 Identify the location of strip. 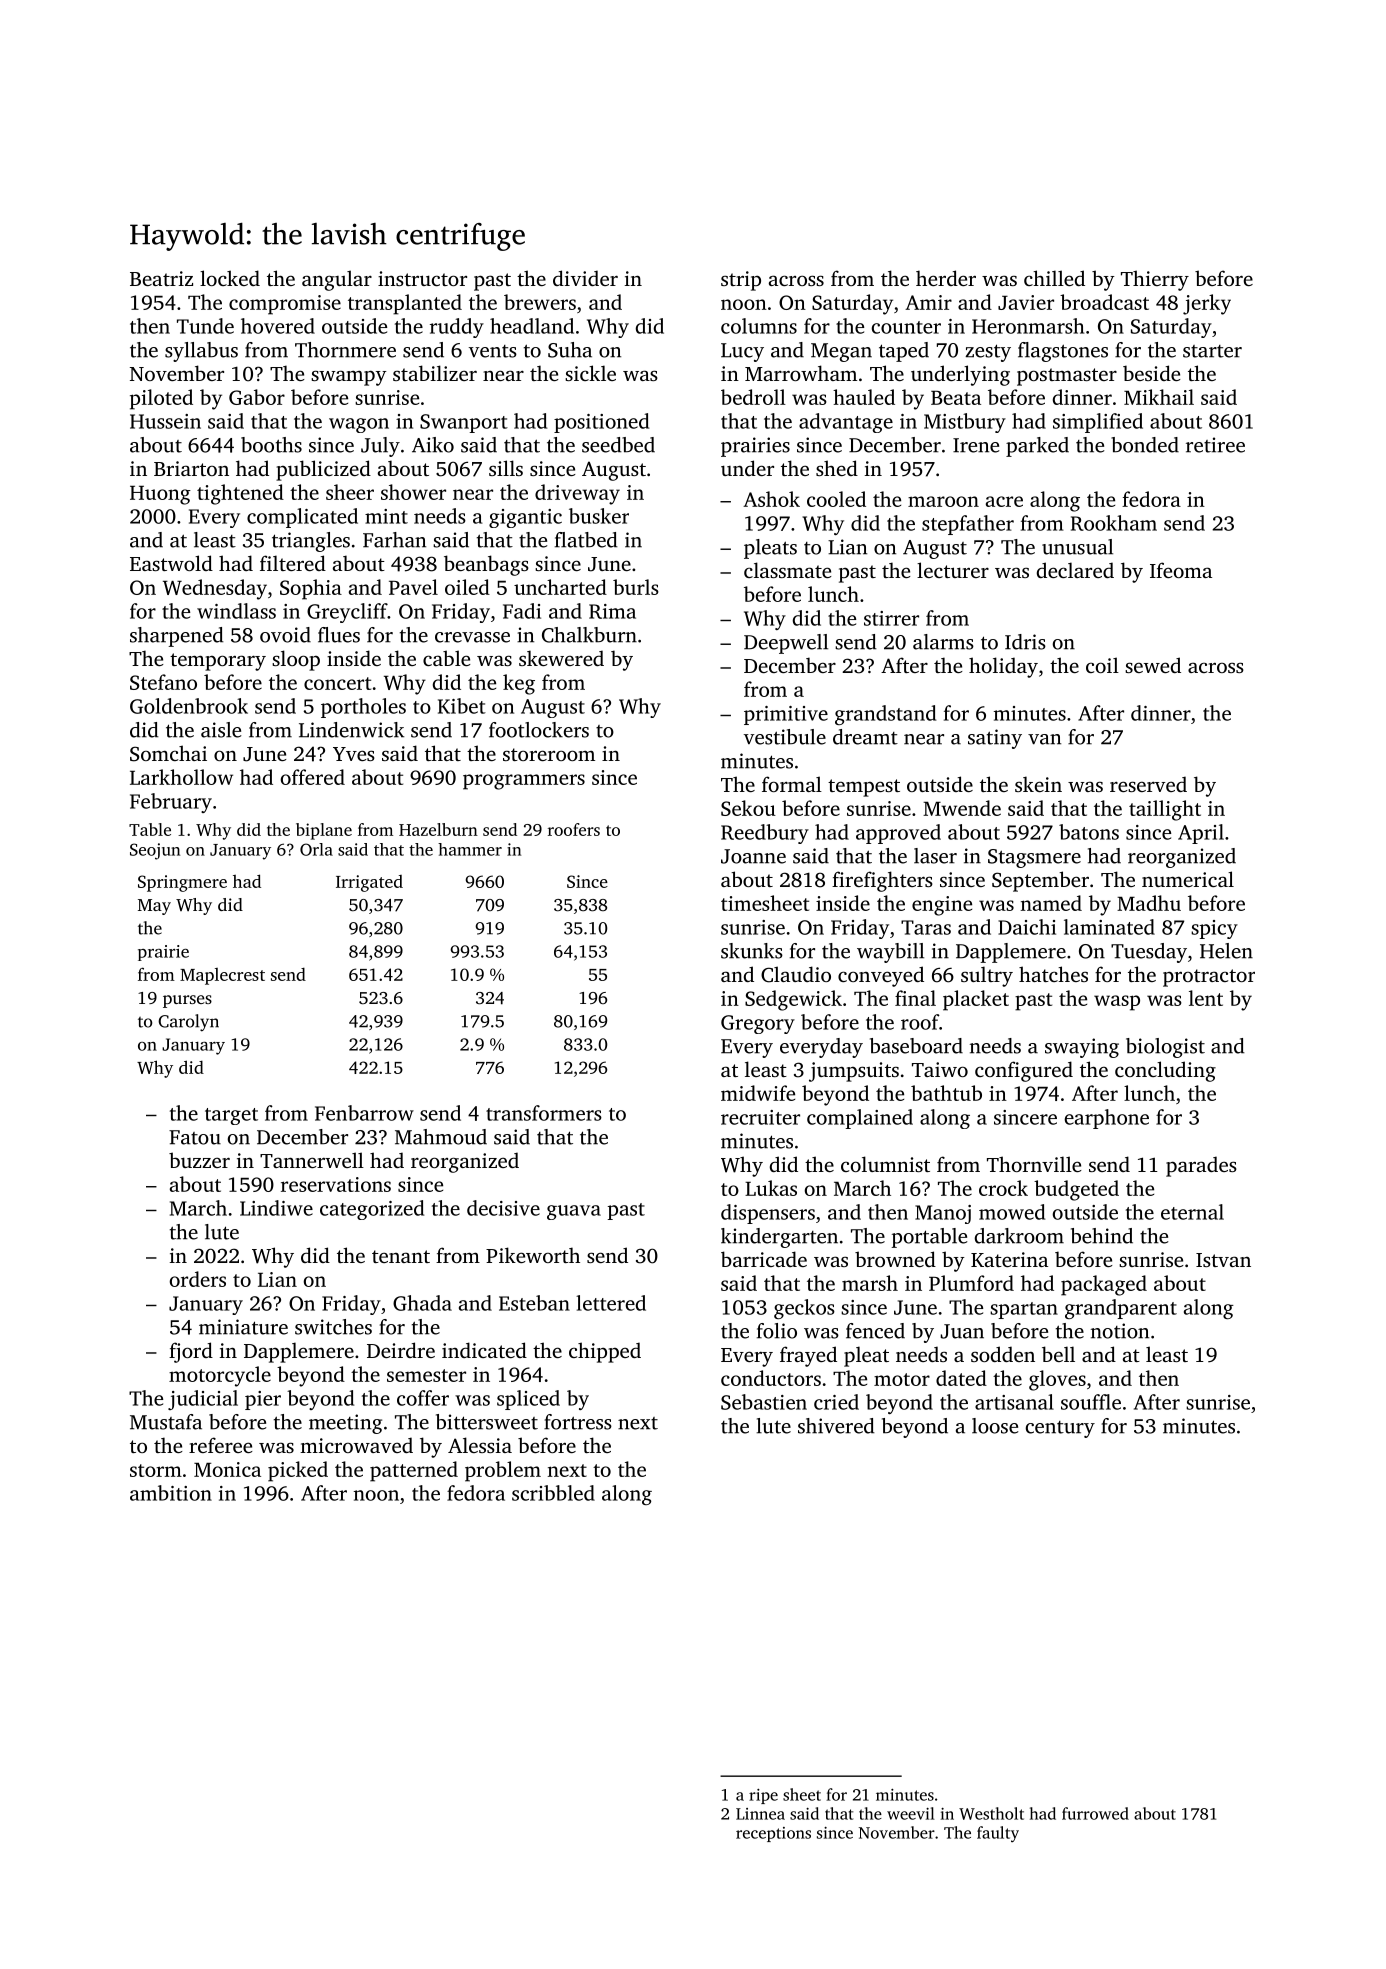
(741, 281).
